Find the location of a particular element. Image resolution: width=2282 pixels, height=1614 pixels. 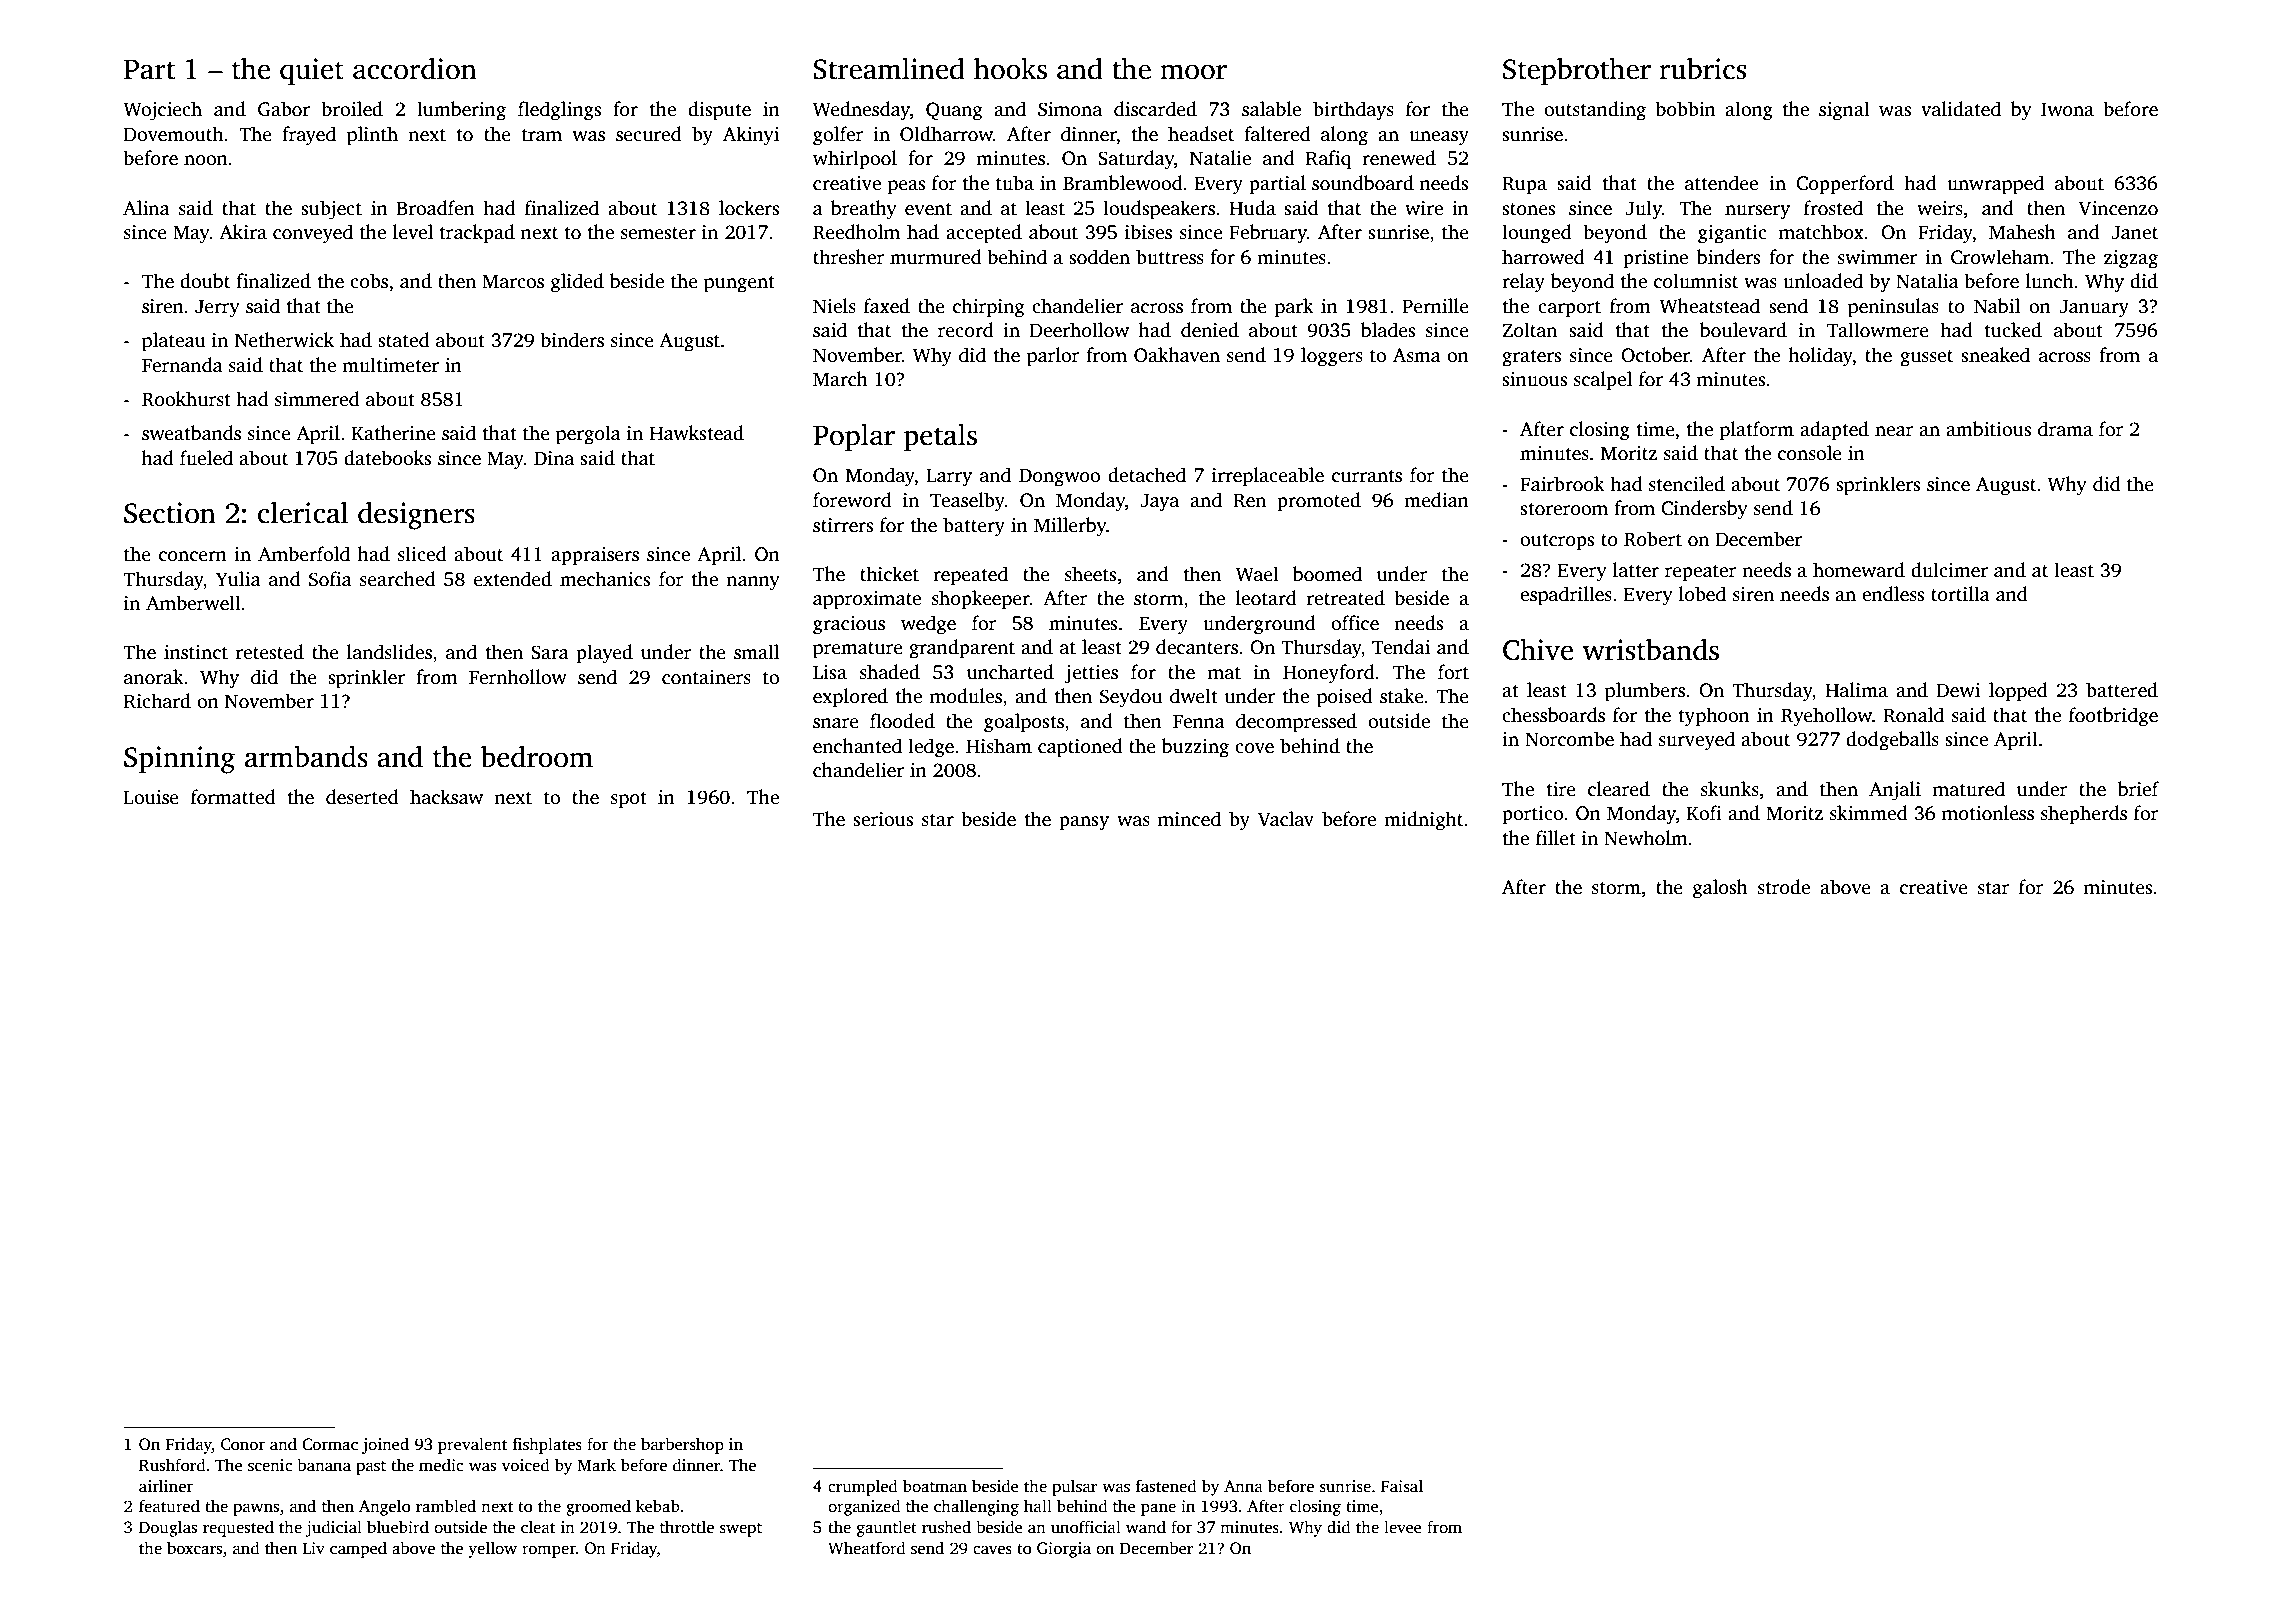

Alina is located at coordinates (146, 208).
